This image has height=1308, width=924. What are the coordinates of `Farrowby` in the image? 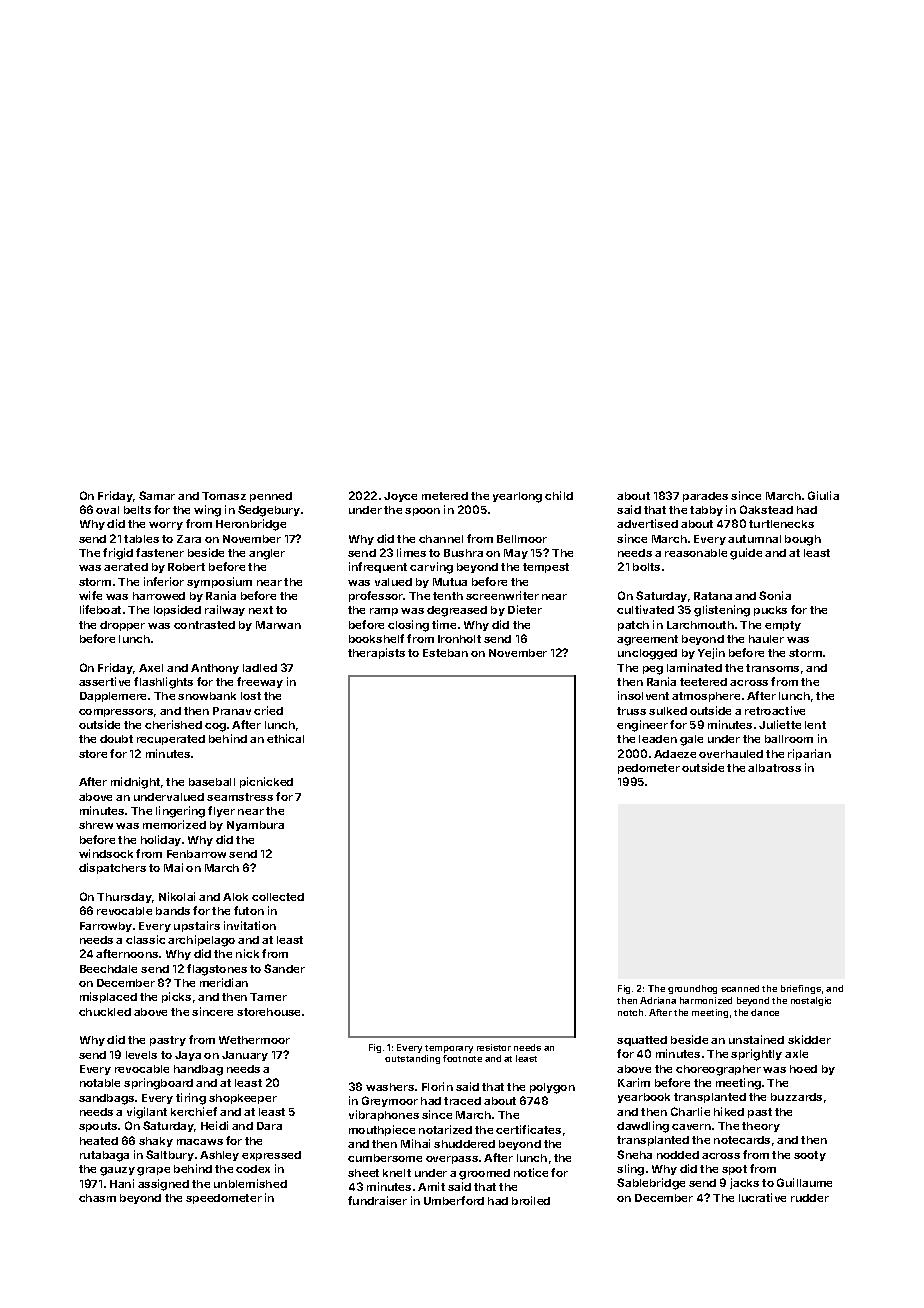 It's located at (106, 927).
